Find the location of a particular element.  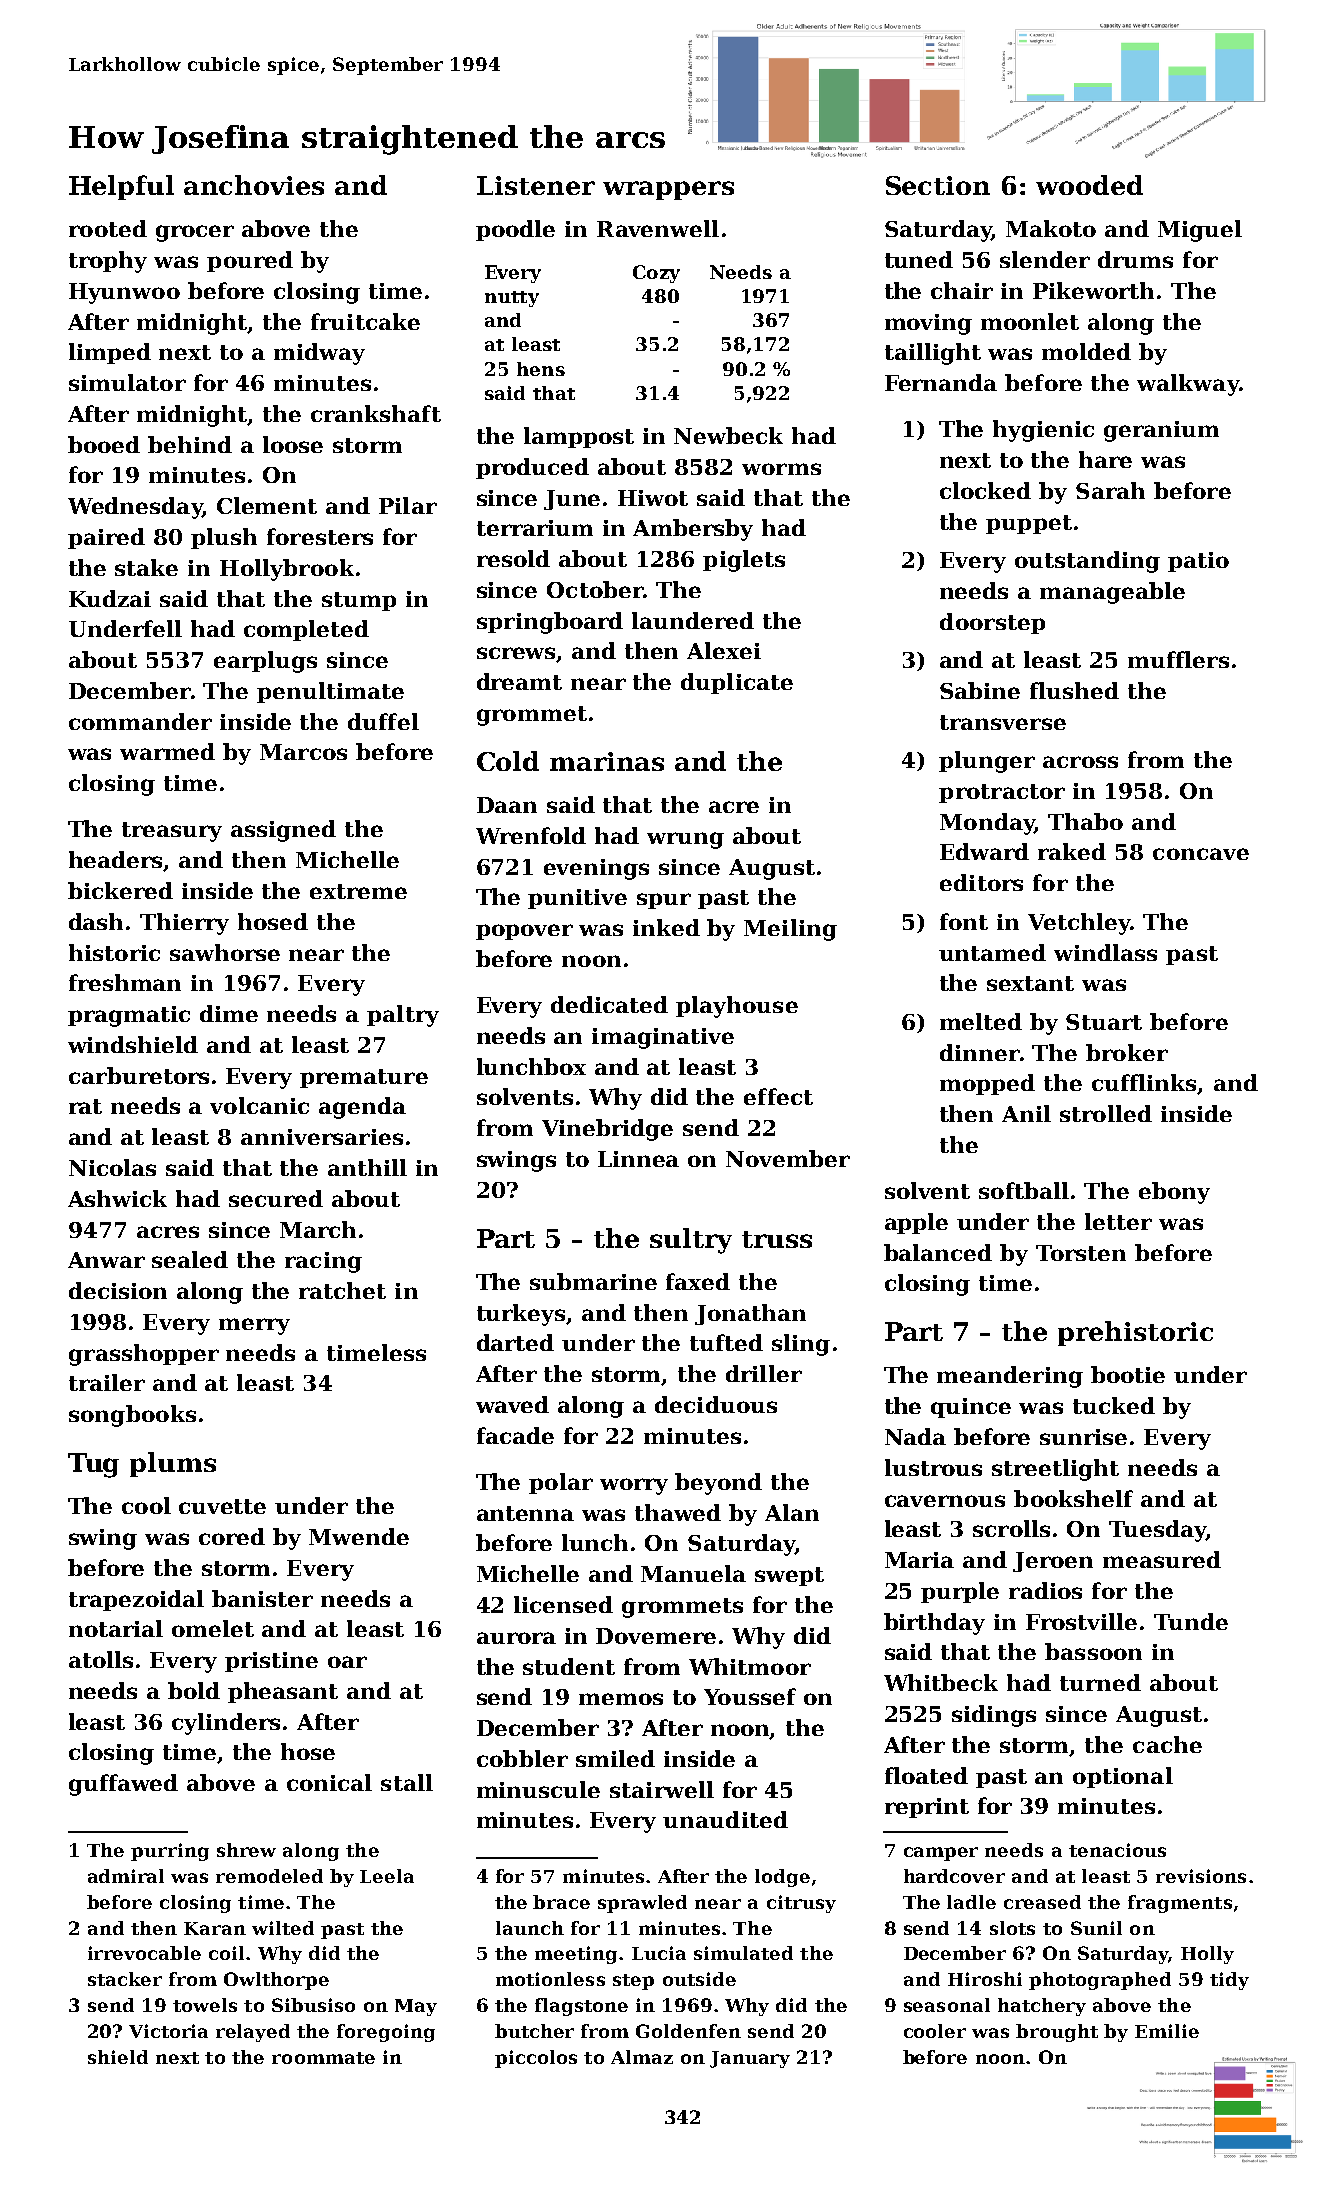

trailer is located at coordinates (107, 1382).
